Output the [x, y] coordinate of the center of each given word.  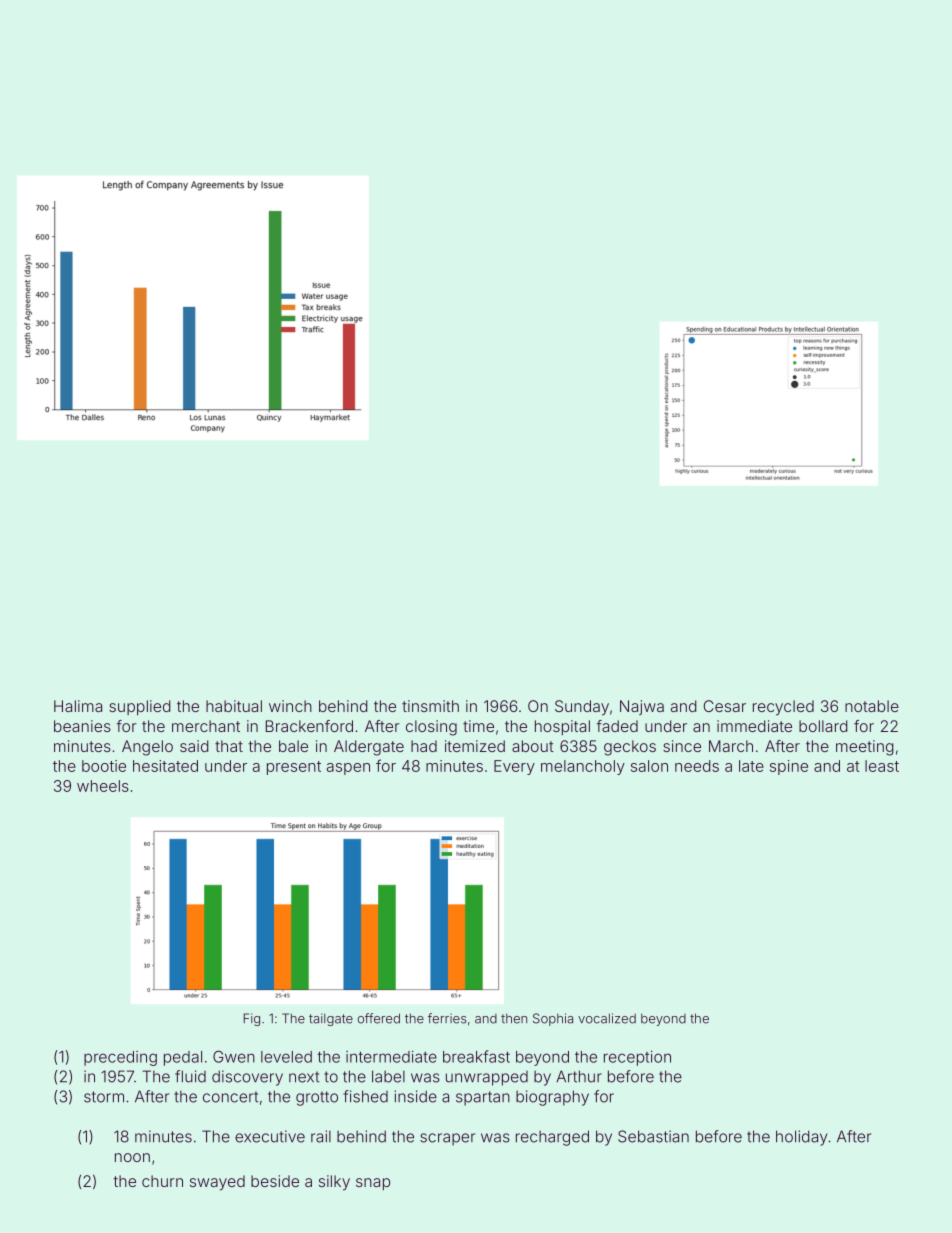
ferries [447, 1018]
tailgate [331, 1019]
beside [275, 1181]
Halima [78, 706]
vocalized [607, 1018]
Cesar [725, 706]
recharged [552, 1138]
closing [431, 728]
